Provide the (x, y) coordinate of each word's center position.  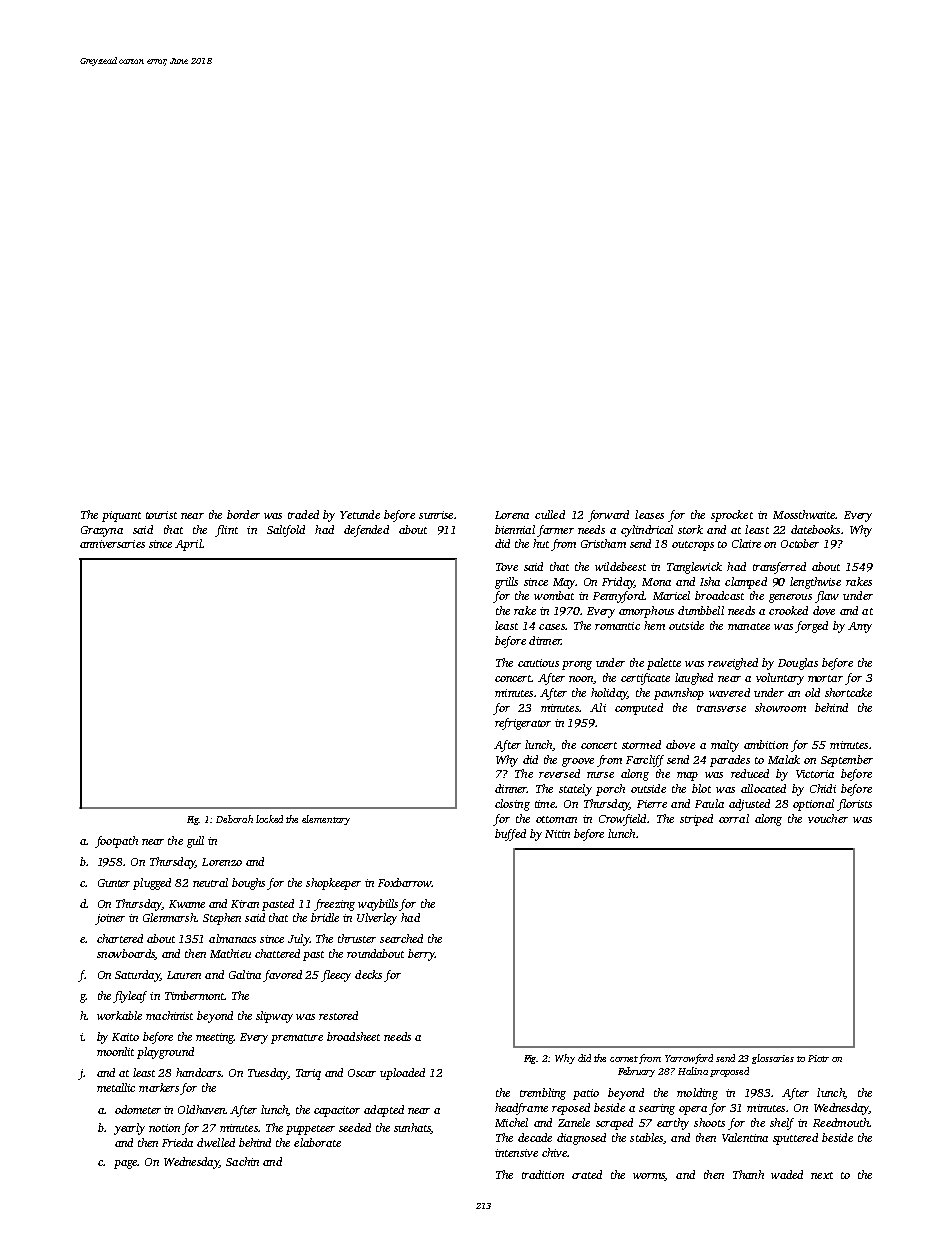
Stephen (222, 919)
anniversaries (112, 544)
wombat (554, 595)
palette (664, 664)
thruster (357, 938)
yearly (129, 1129)
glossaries (773, 1059)
